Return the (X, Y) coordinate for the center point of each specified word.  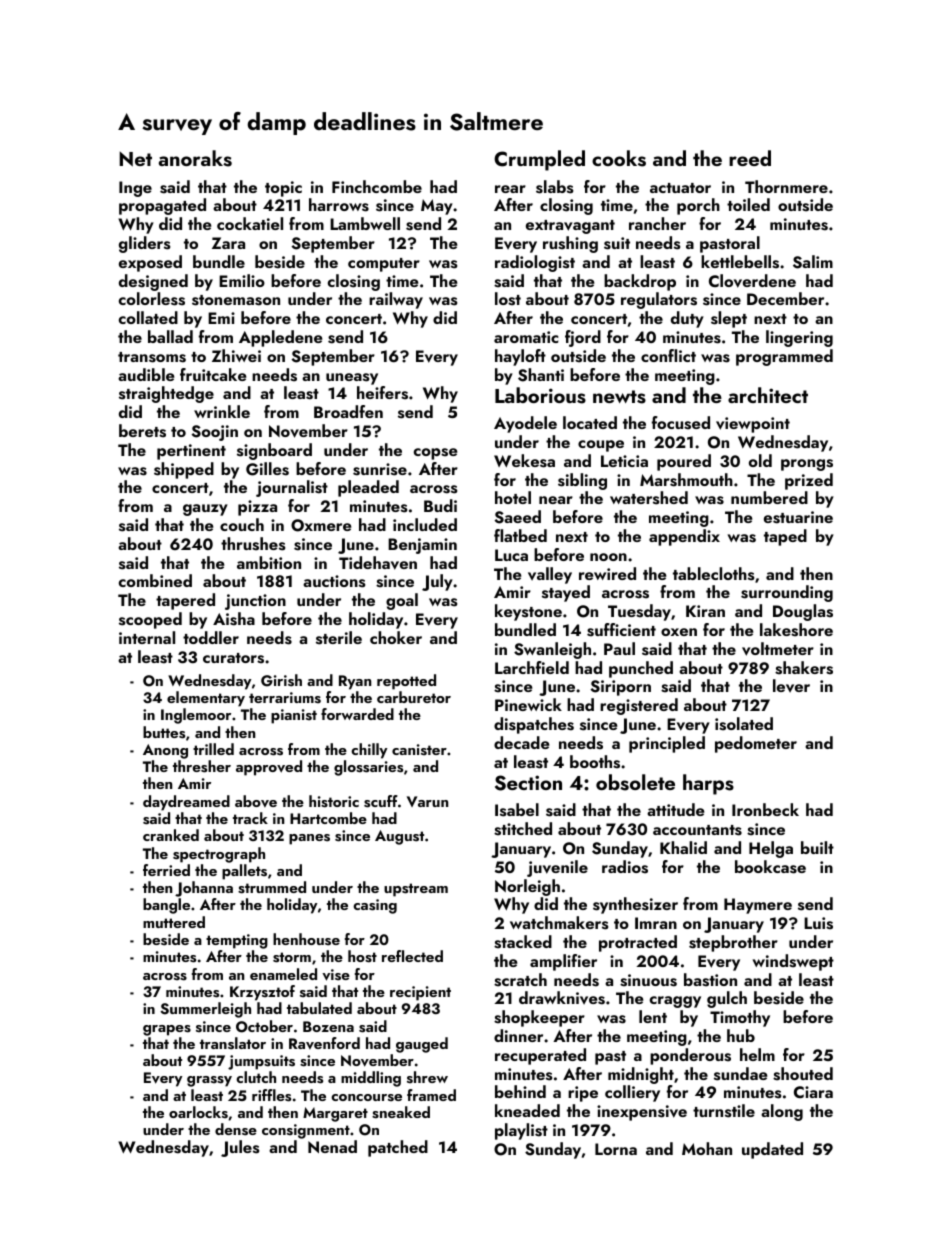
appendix (684, 537)
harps (708, 784)
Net (135, 159)
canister (419, 750)
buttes (164, 732)
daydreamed (186, 803)
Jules (240, 1148)
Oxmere (321, 525)
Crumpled (539, 160)
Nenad (332, 1146)
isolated (744, 724)
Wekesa (524, 461)
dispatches (534, 725)
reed (750, 158)
